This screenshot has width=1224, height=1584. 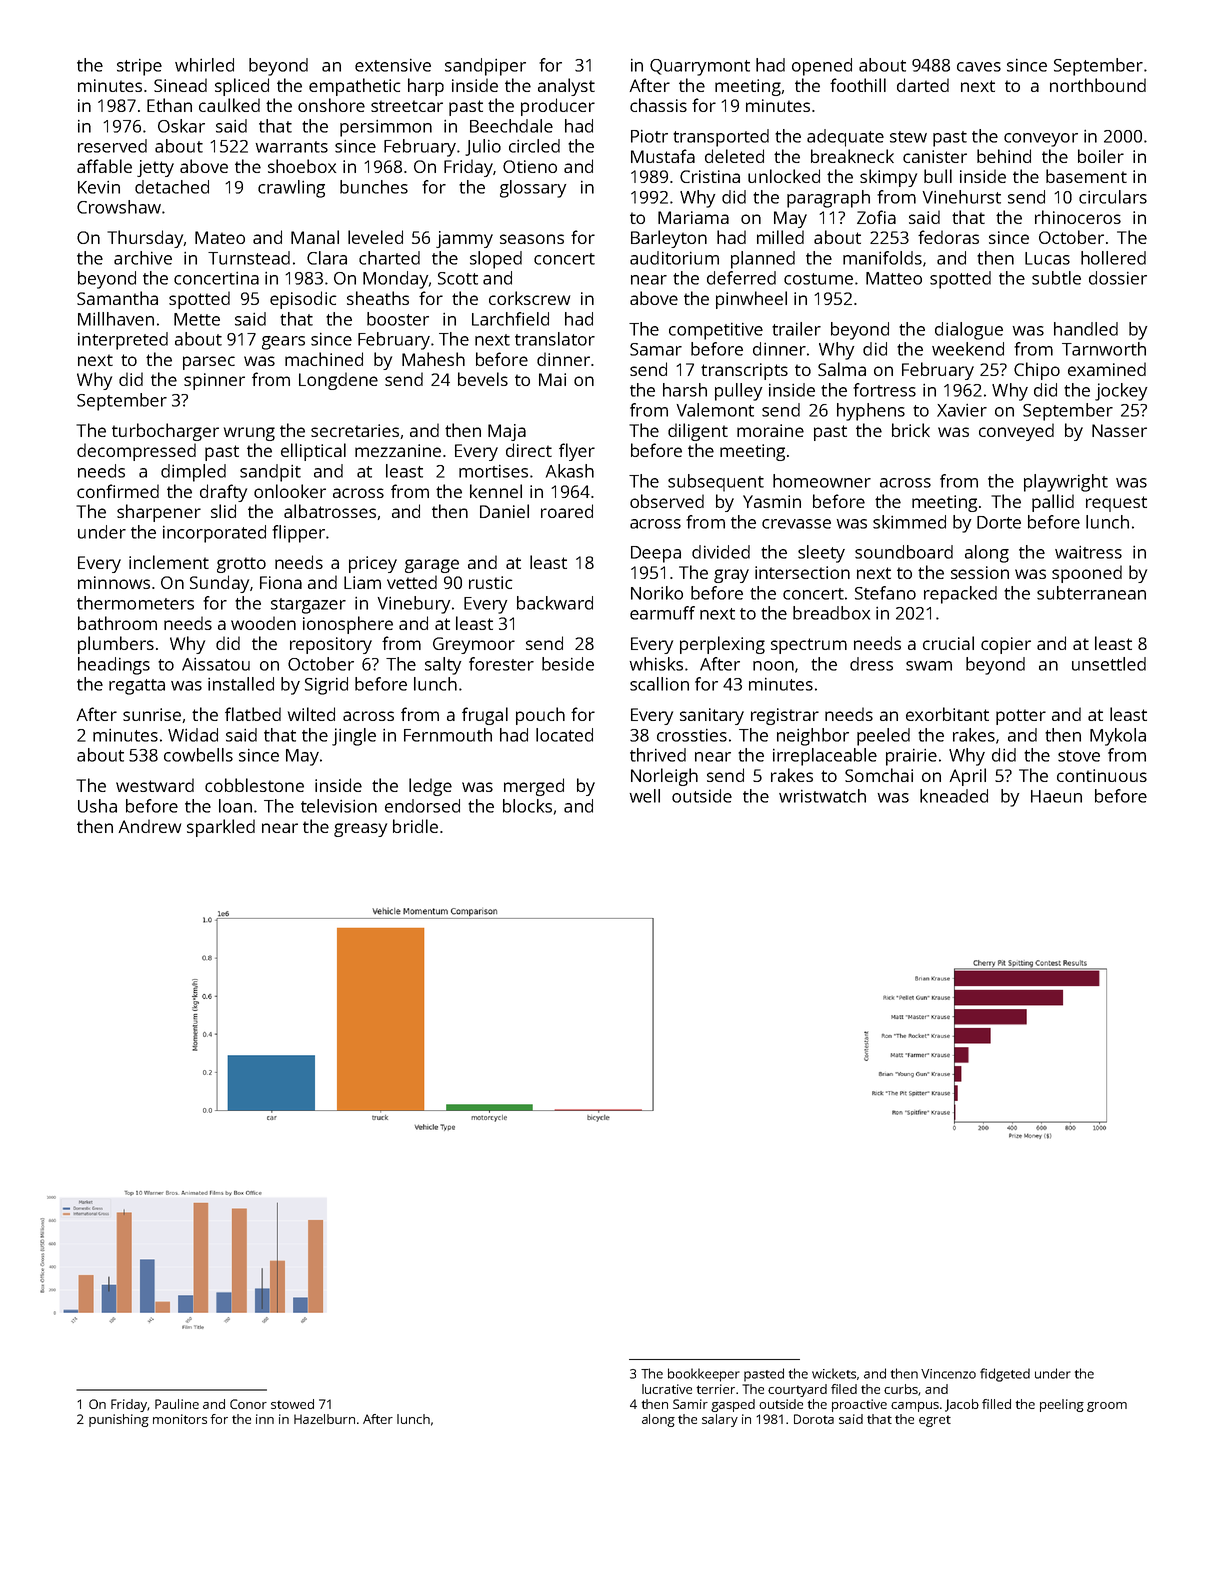 What do you see at coordinates (954, 796) in the screenshot?
I see `kneaded` at bounding box center [954, 796].
